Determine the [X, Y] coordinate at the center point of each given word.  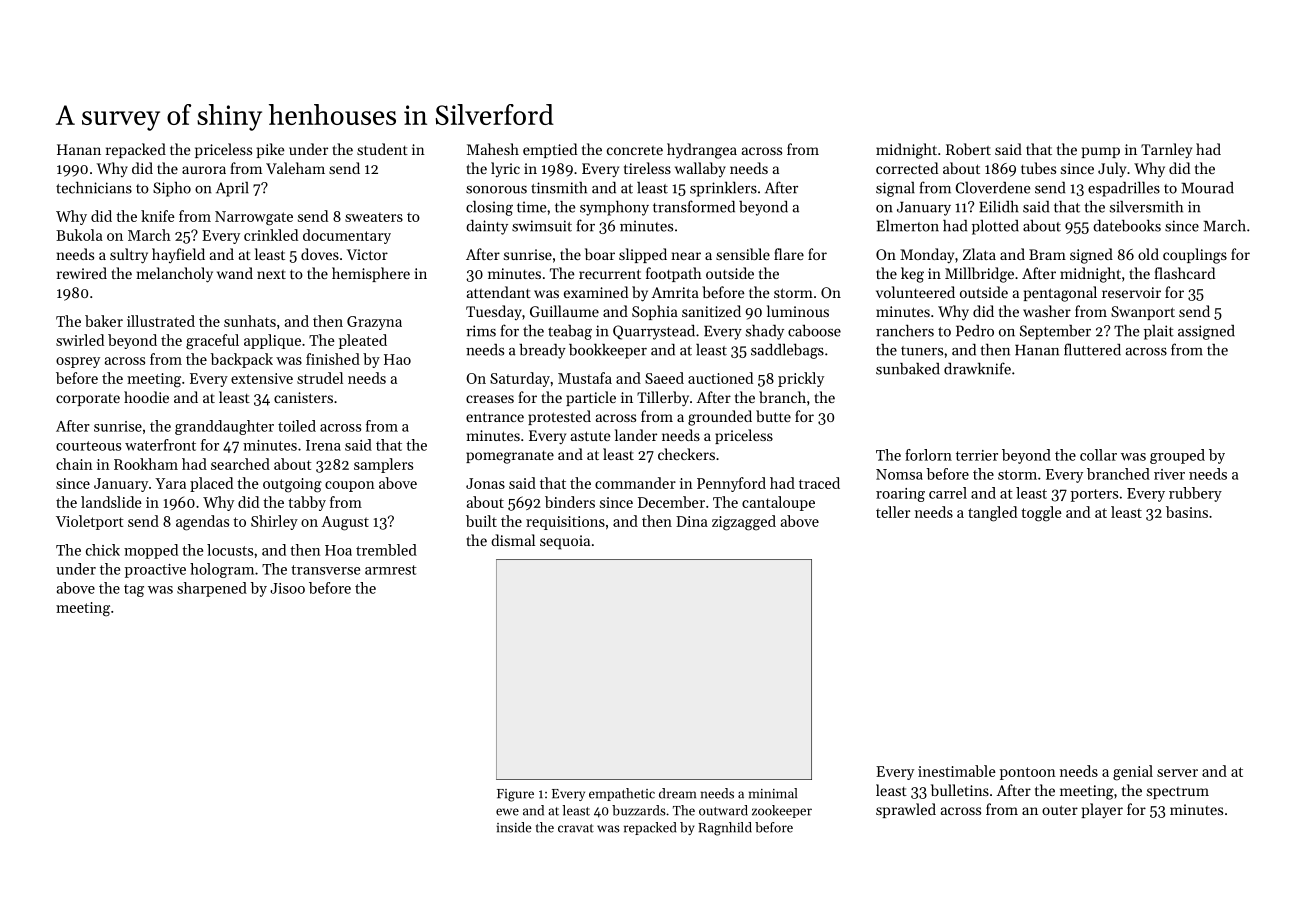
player [1102, 810]
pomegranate [510, 457]
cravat [576, 828]
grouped [1177, 456]
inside [514, 827]
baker [104, 321]
